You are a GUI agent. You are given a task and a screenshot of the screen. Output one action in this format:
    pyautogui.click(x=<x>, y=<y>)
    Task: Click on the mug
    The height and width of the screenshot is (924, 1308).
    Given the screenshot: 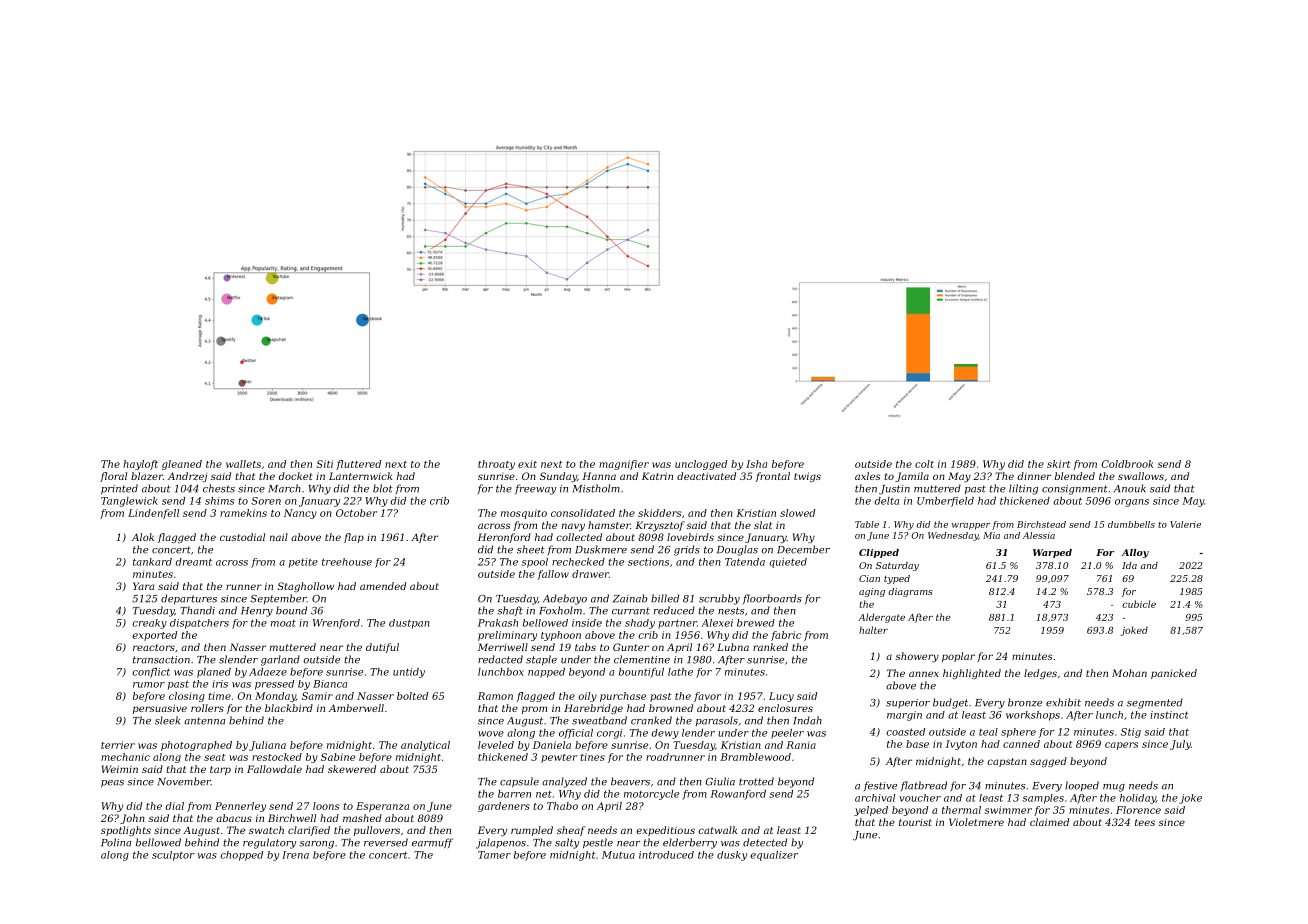 What is the action you would take?
    pyautogui.click(x=1114, y=788)
